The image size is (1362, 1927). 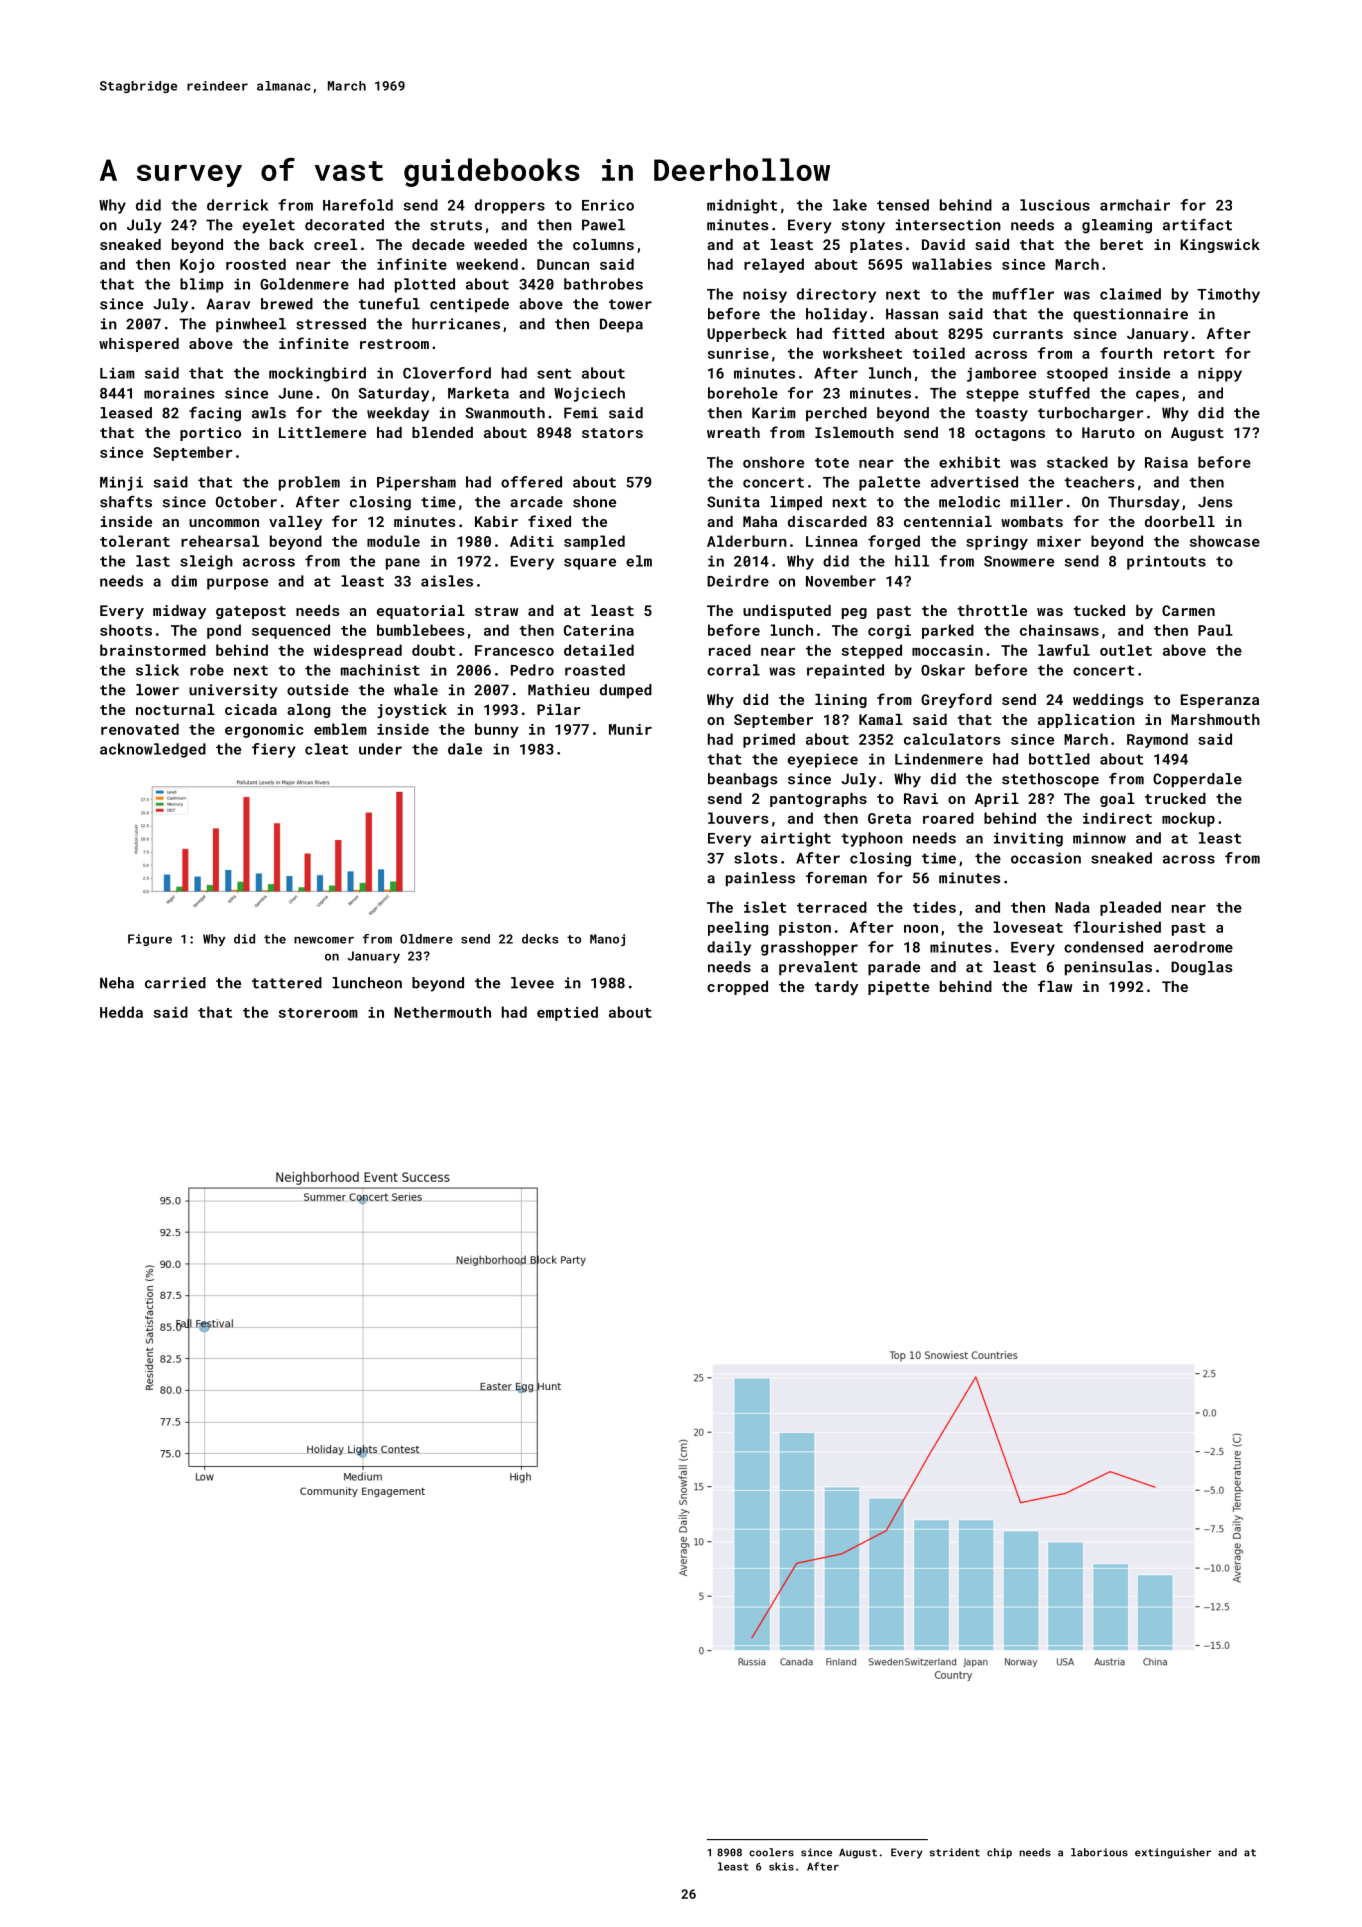 What do you see at coordinates (771, 1852) in the document?
I see `coolers` at bounding box center [771, 1852].
